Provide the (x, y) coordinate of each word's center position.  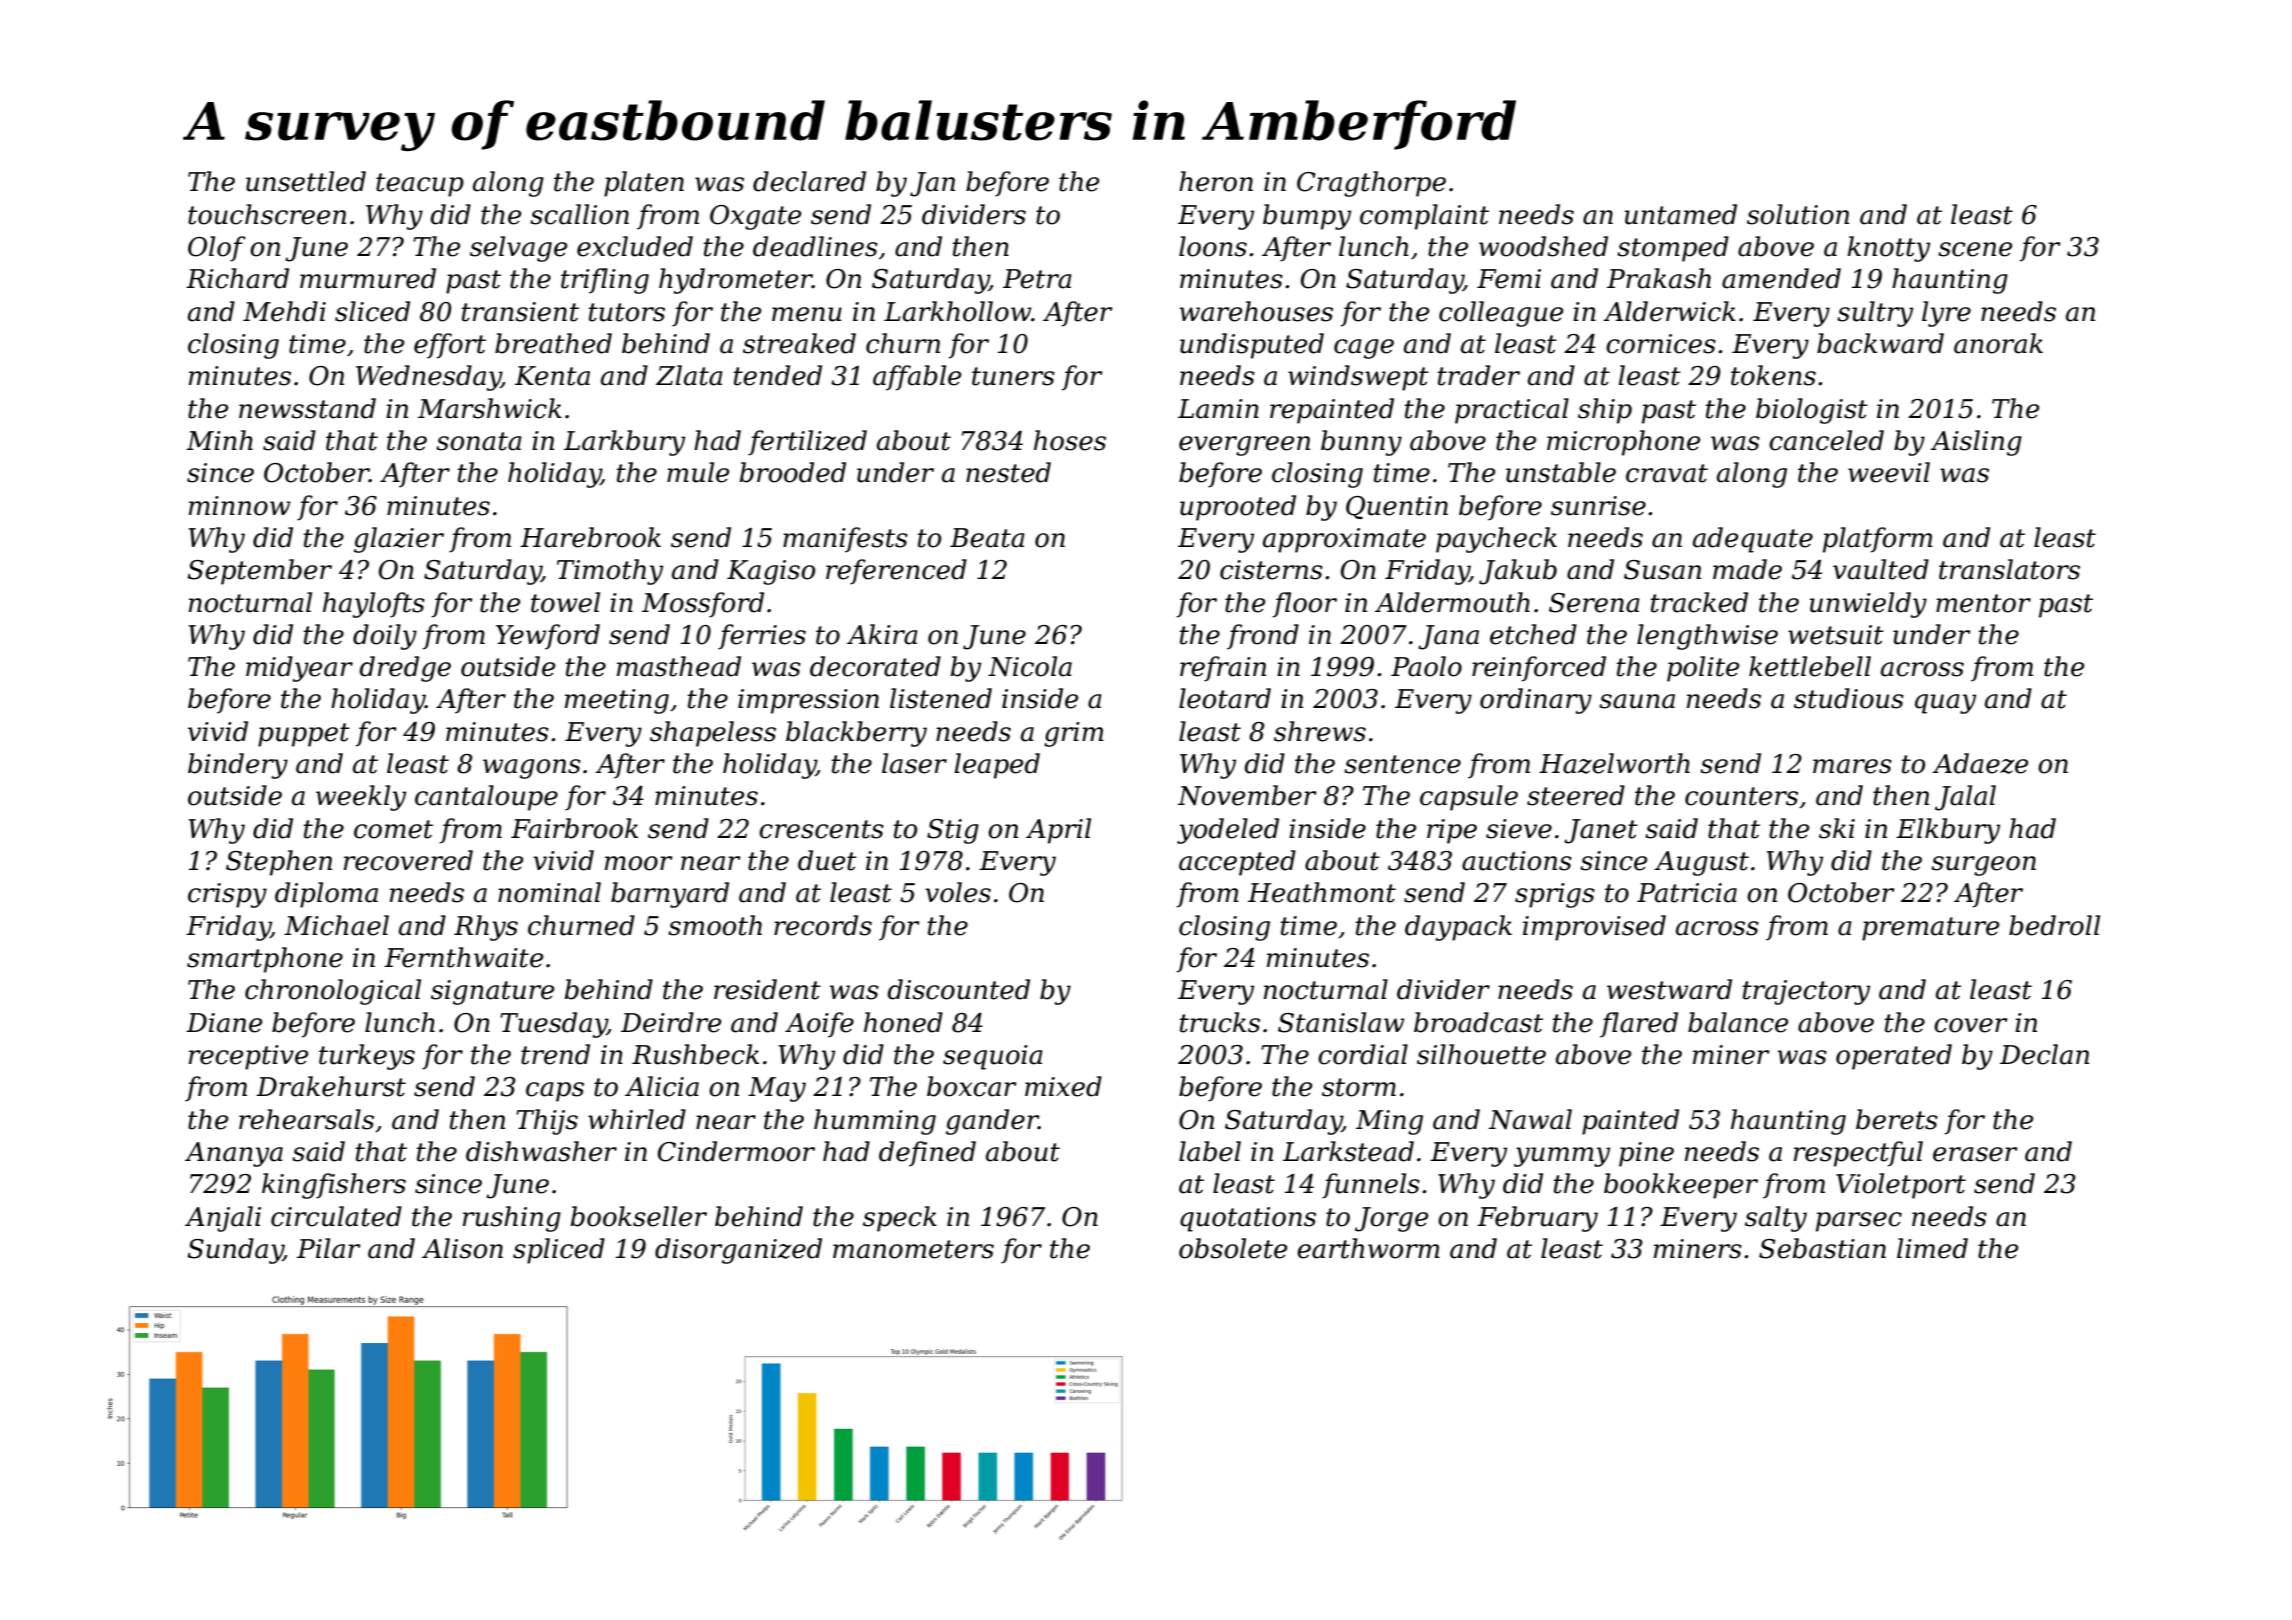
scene (1975, 249)
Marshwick (490, 408)
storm (1359, 1087)
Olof (217, 249)
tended (778, 375)
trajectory (1806, 992)
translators (2009, 569)
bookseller (639, 1216)
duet (827, 860)
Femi (1509, 279)
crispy (227, 895)
